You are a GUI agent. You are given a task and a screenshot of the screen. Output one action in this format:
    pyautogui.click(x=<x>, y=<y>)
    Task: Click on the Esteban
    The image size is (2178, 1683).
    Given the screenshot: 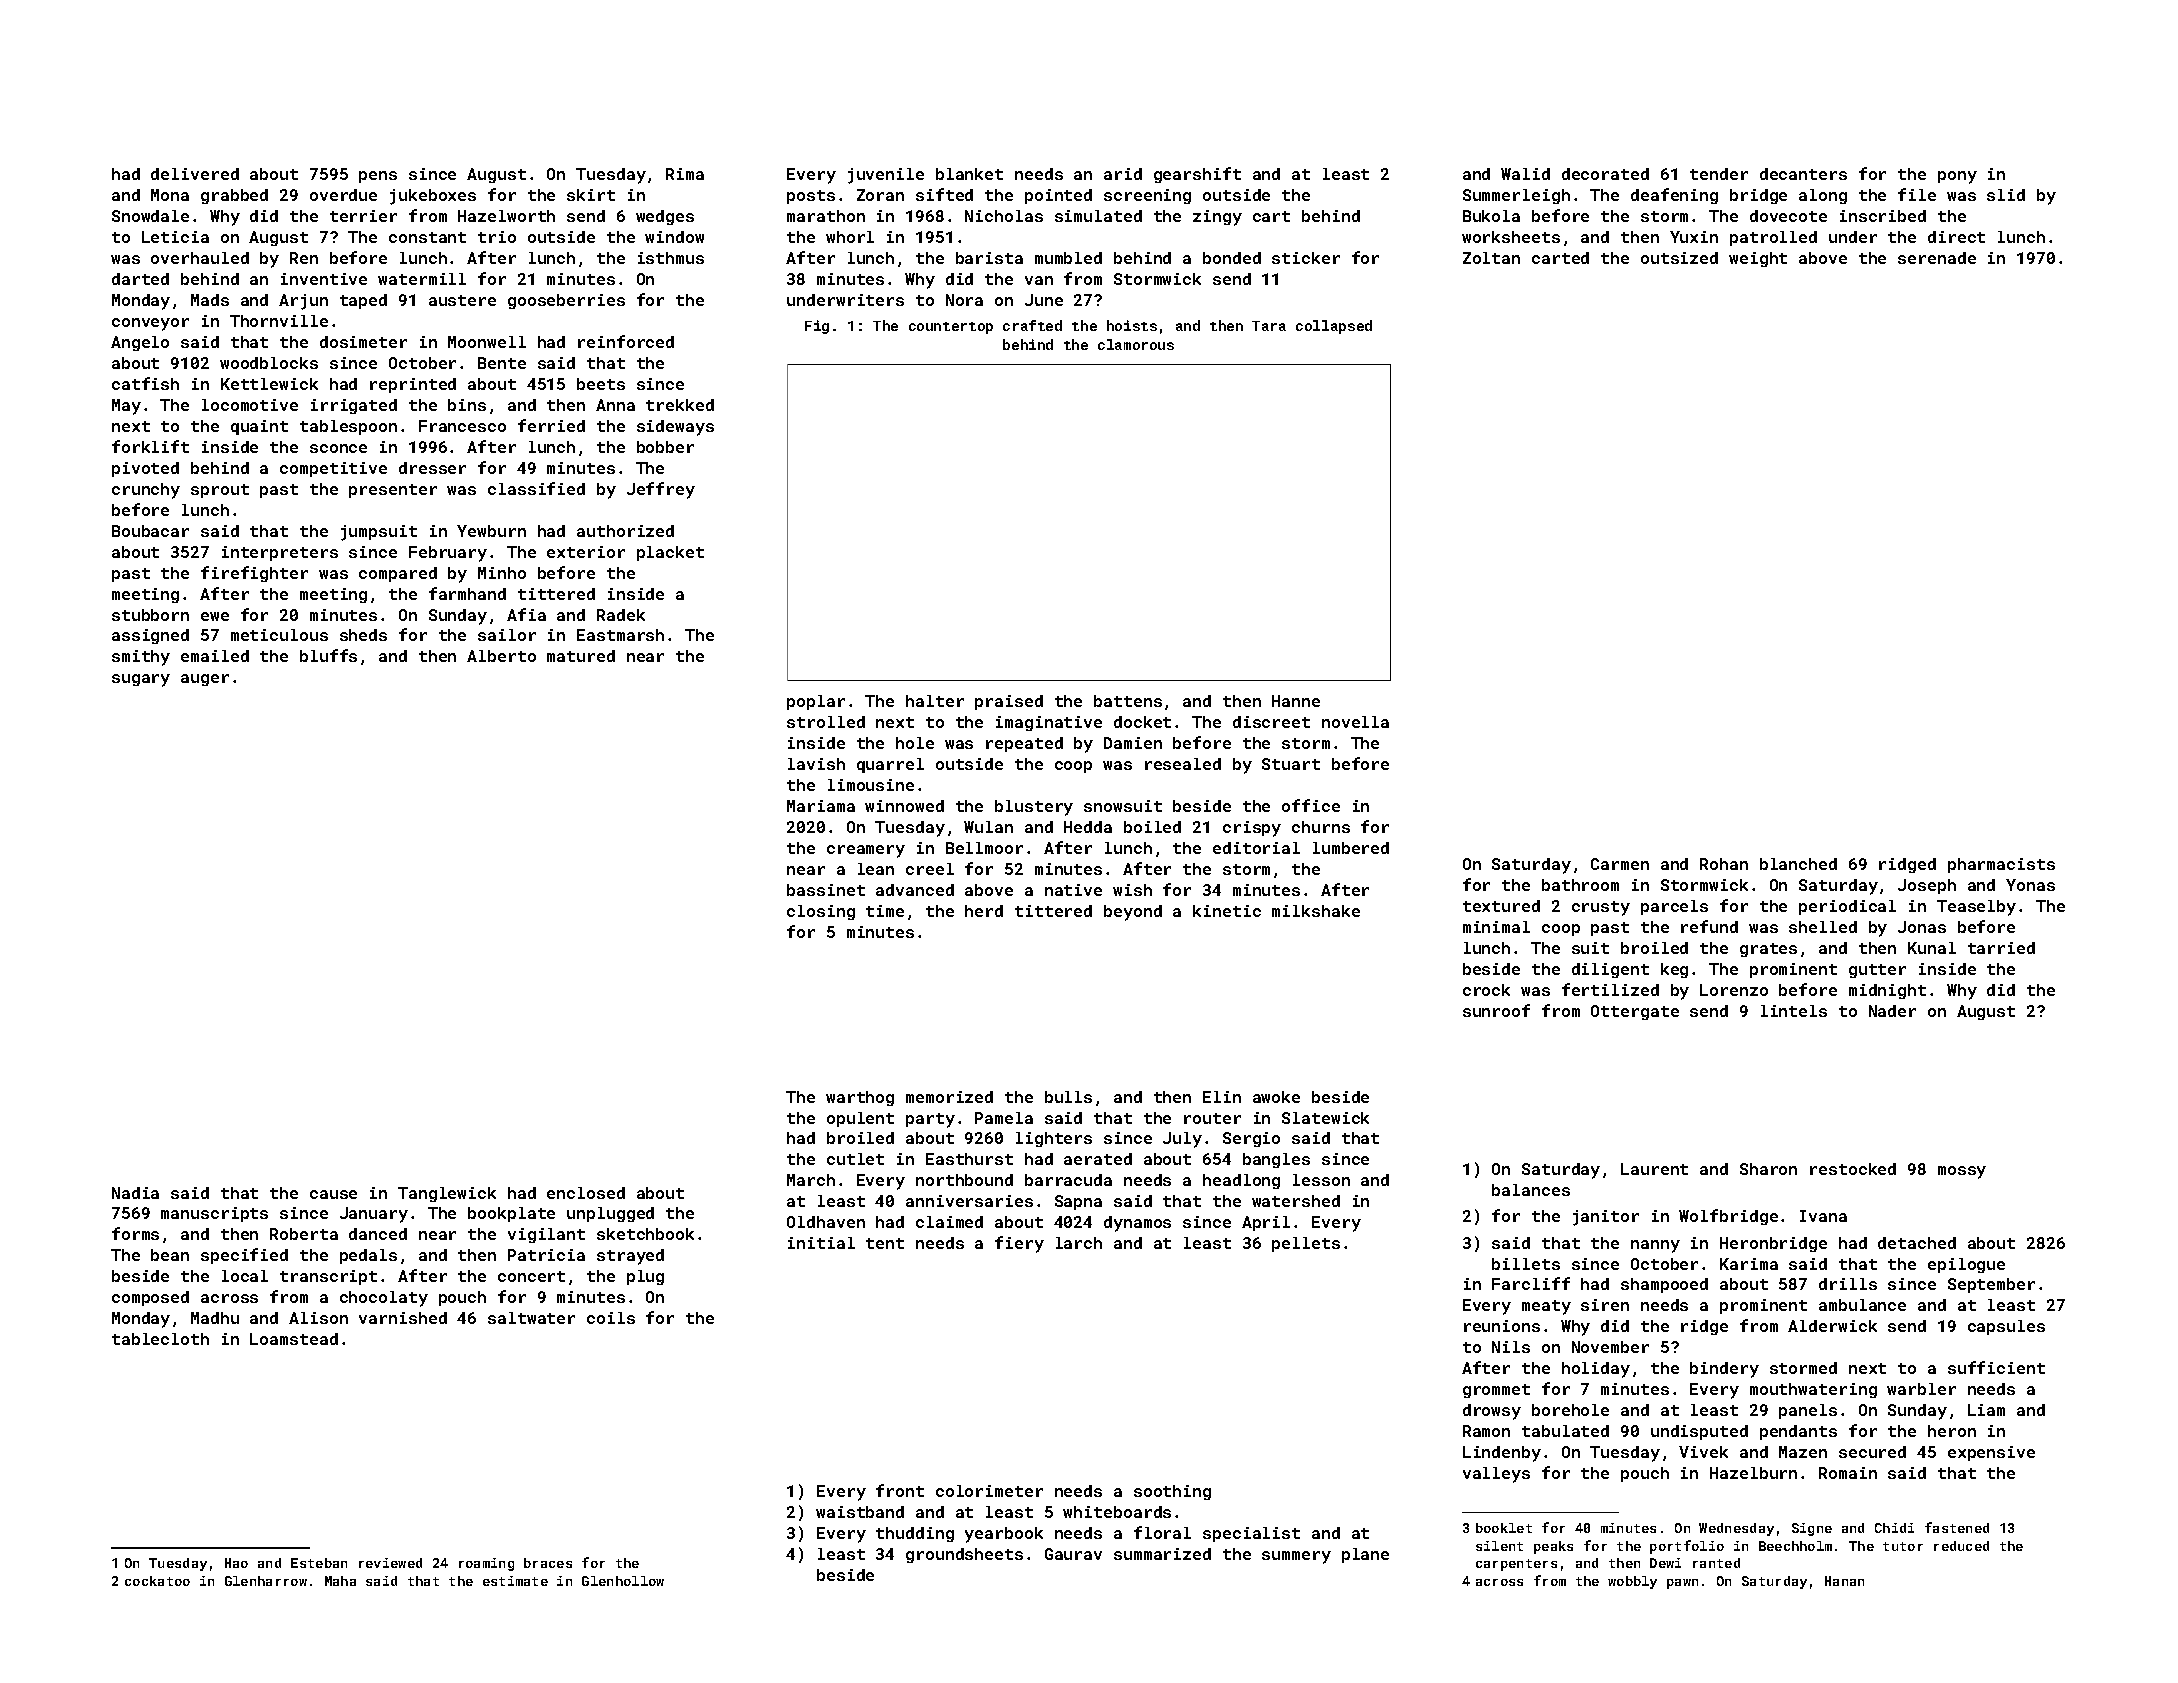 What is the action you would take?
    pyautogui.click(x=319, y=1563)
